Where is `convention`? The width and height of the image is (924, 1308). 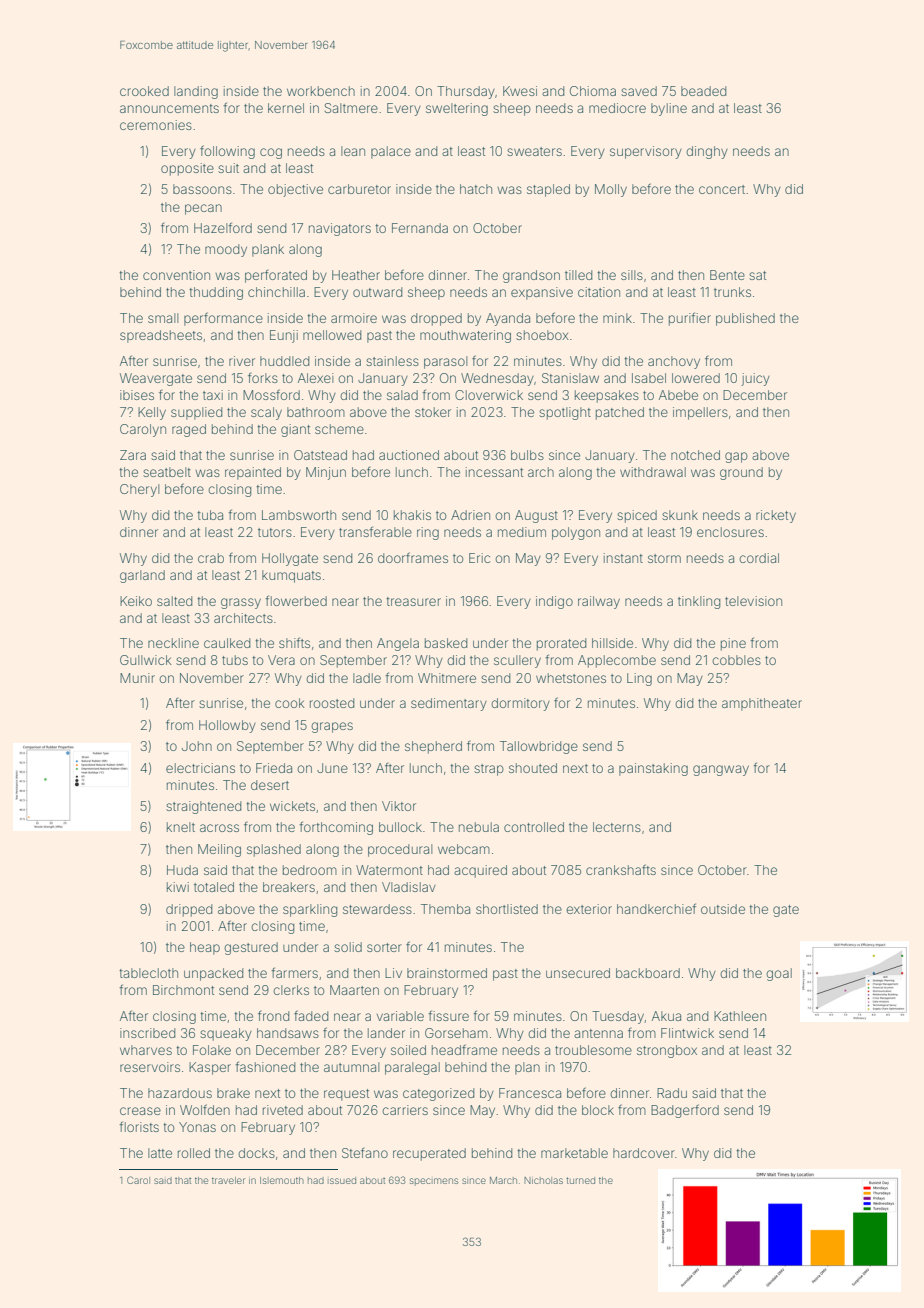 convention is located at coordinates (176, 275).
